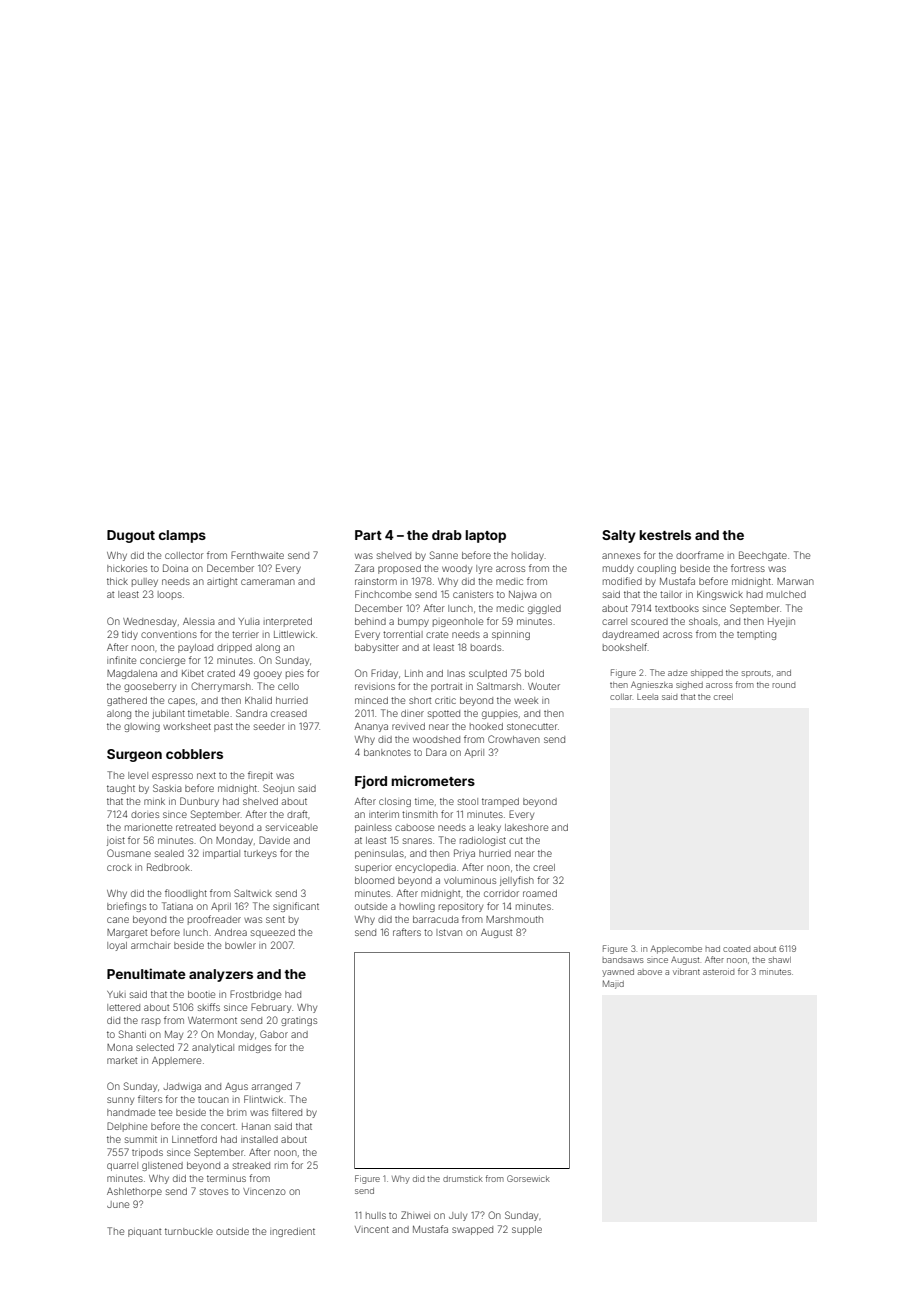 This screenshot has width=924, height=1308. I want to click on drumstick, so click(463, 1178).
